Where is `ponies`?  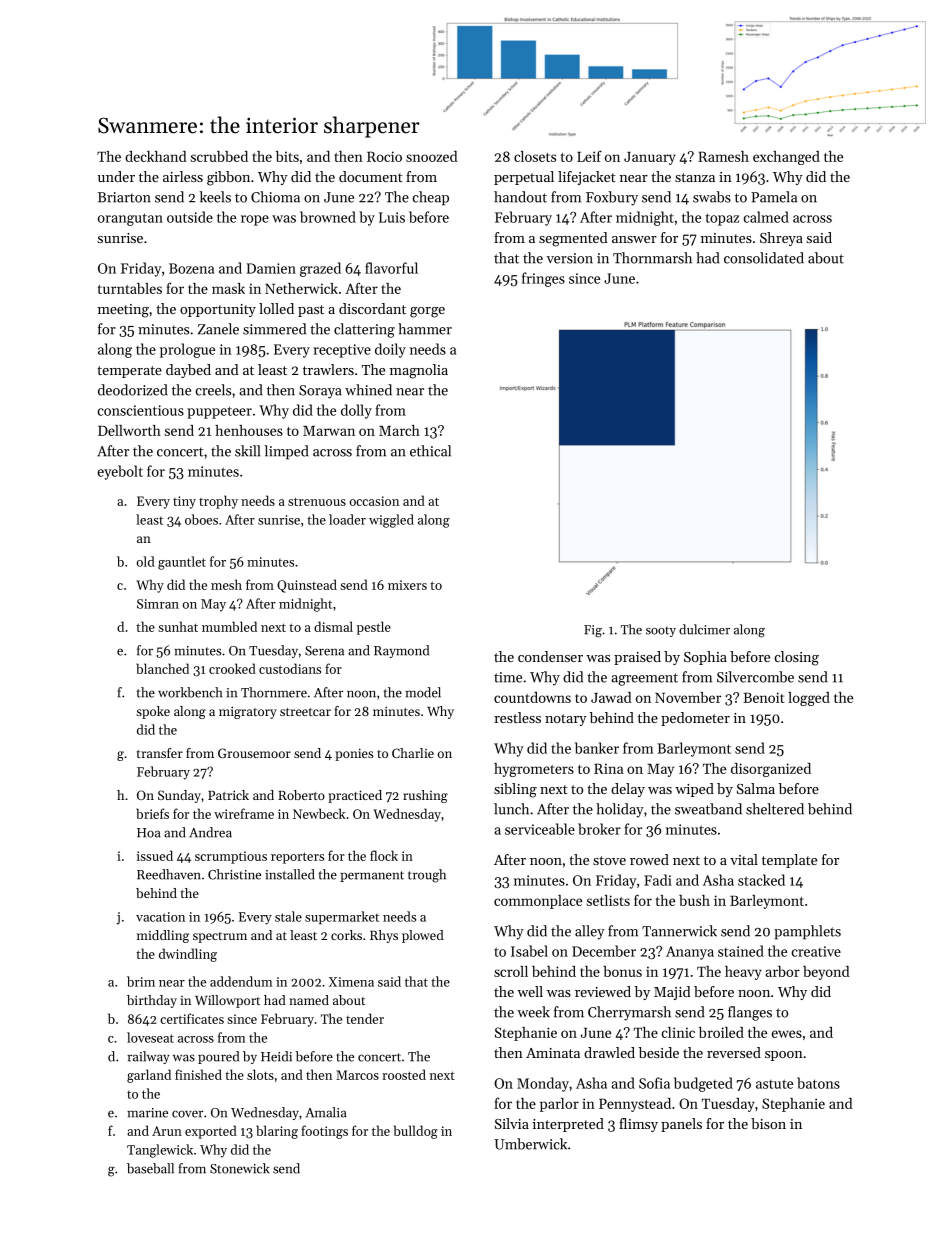 ponies is located at coordinates (354, 754).
